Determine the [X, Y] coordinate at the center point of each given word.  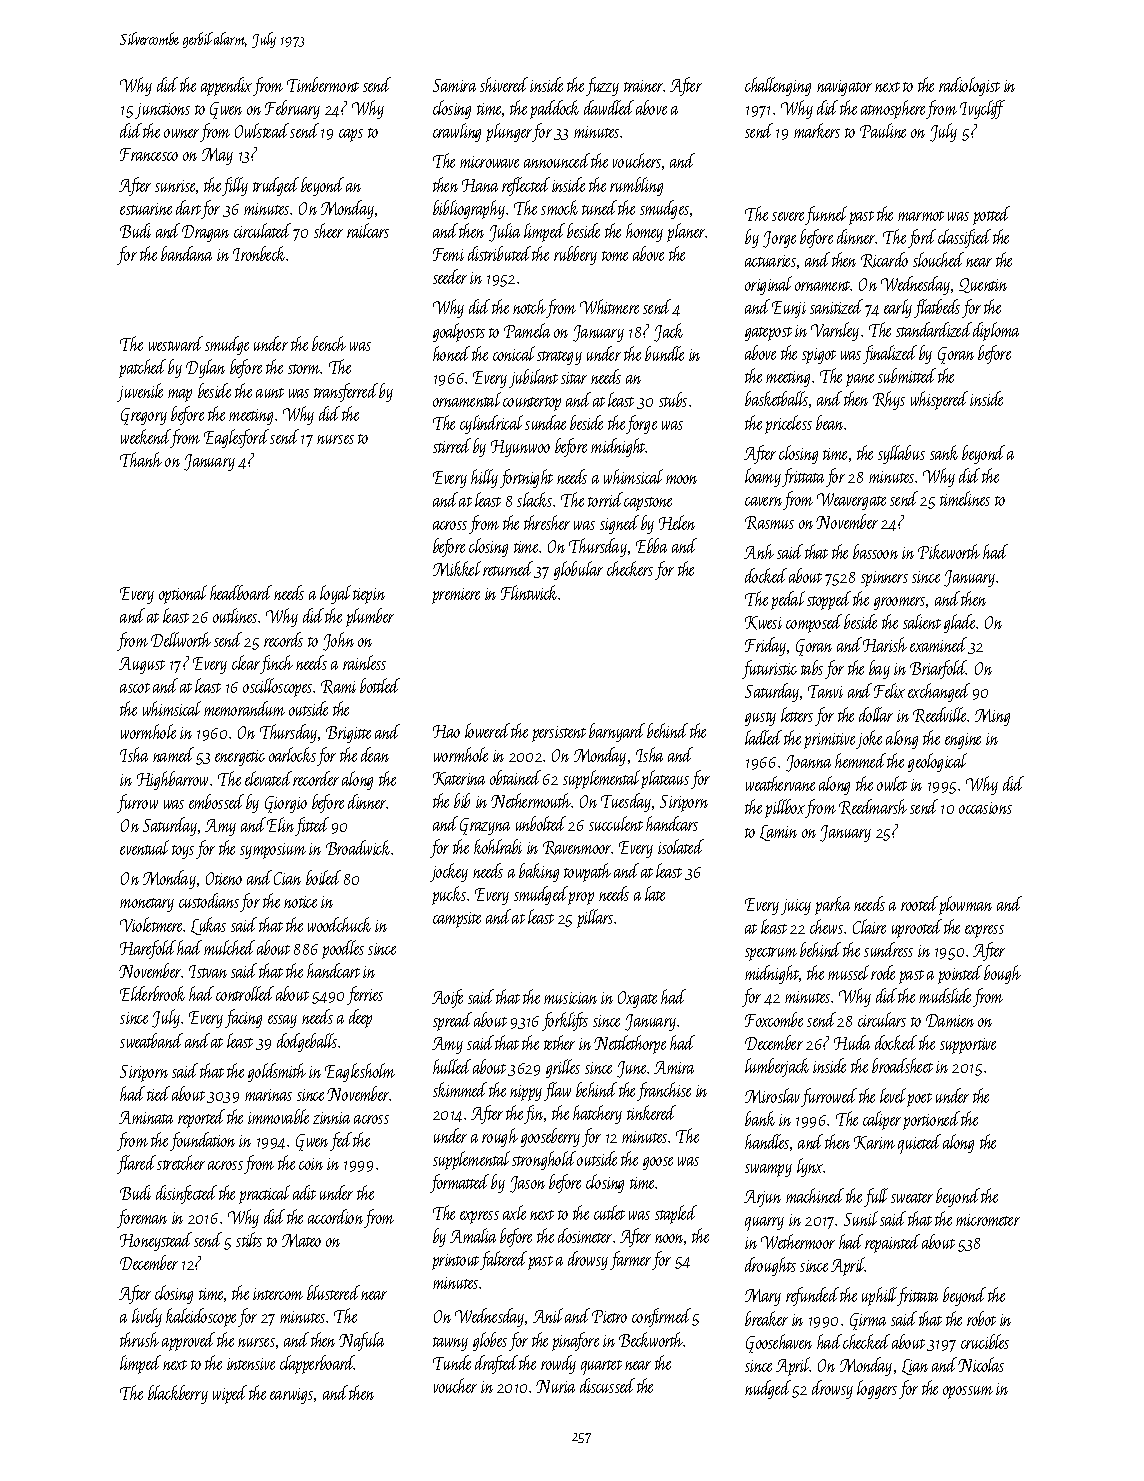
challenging [778, 86]
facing [243, 1018]
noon [670, 1239]
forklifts [565, 1021]
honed [451, 353]
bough [1002, 974]
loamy [763, 477]
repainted [892, 1243]
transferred [346, 392]
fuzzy [602, 86]
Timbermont [323, 84]
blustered [333, 1292]
